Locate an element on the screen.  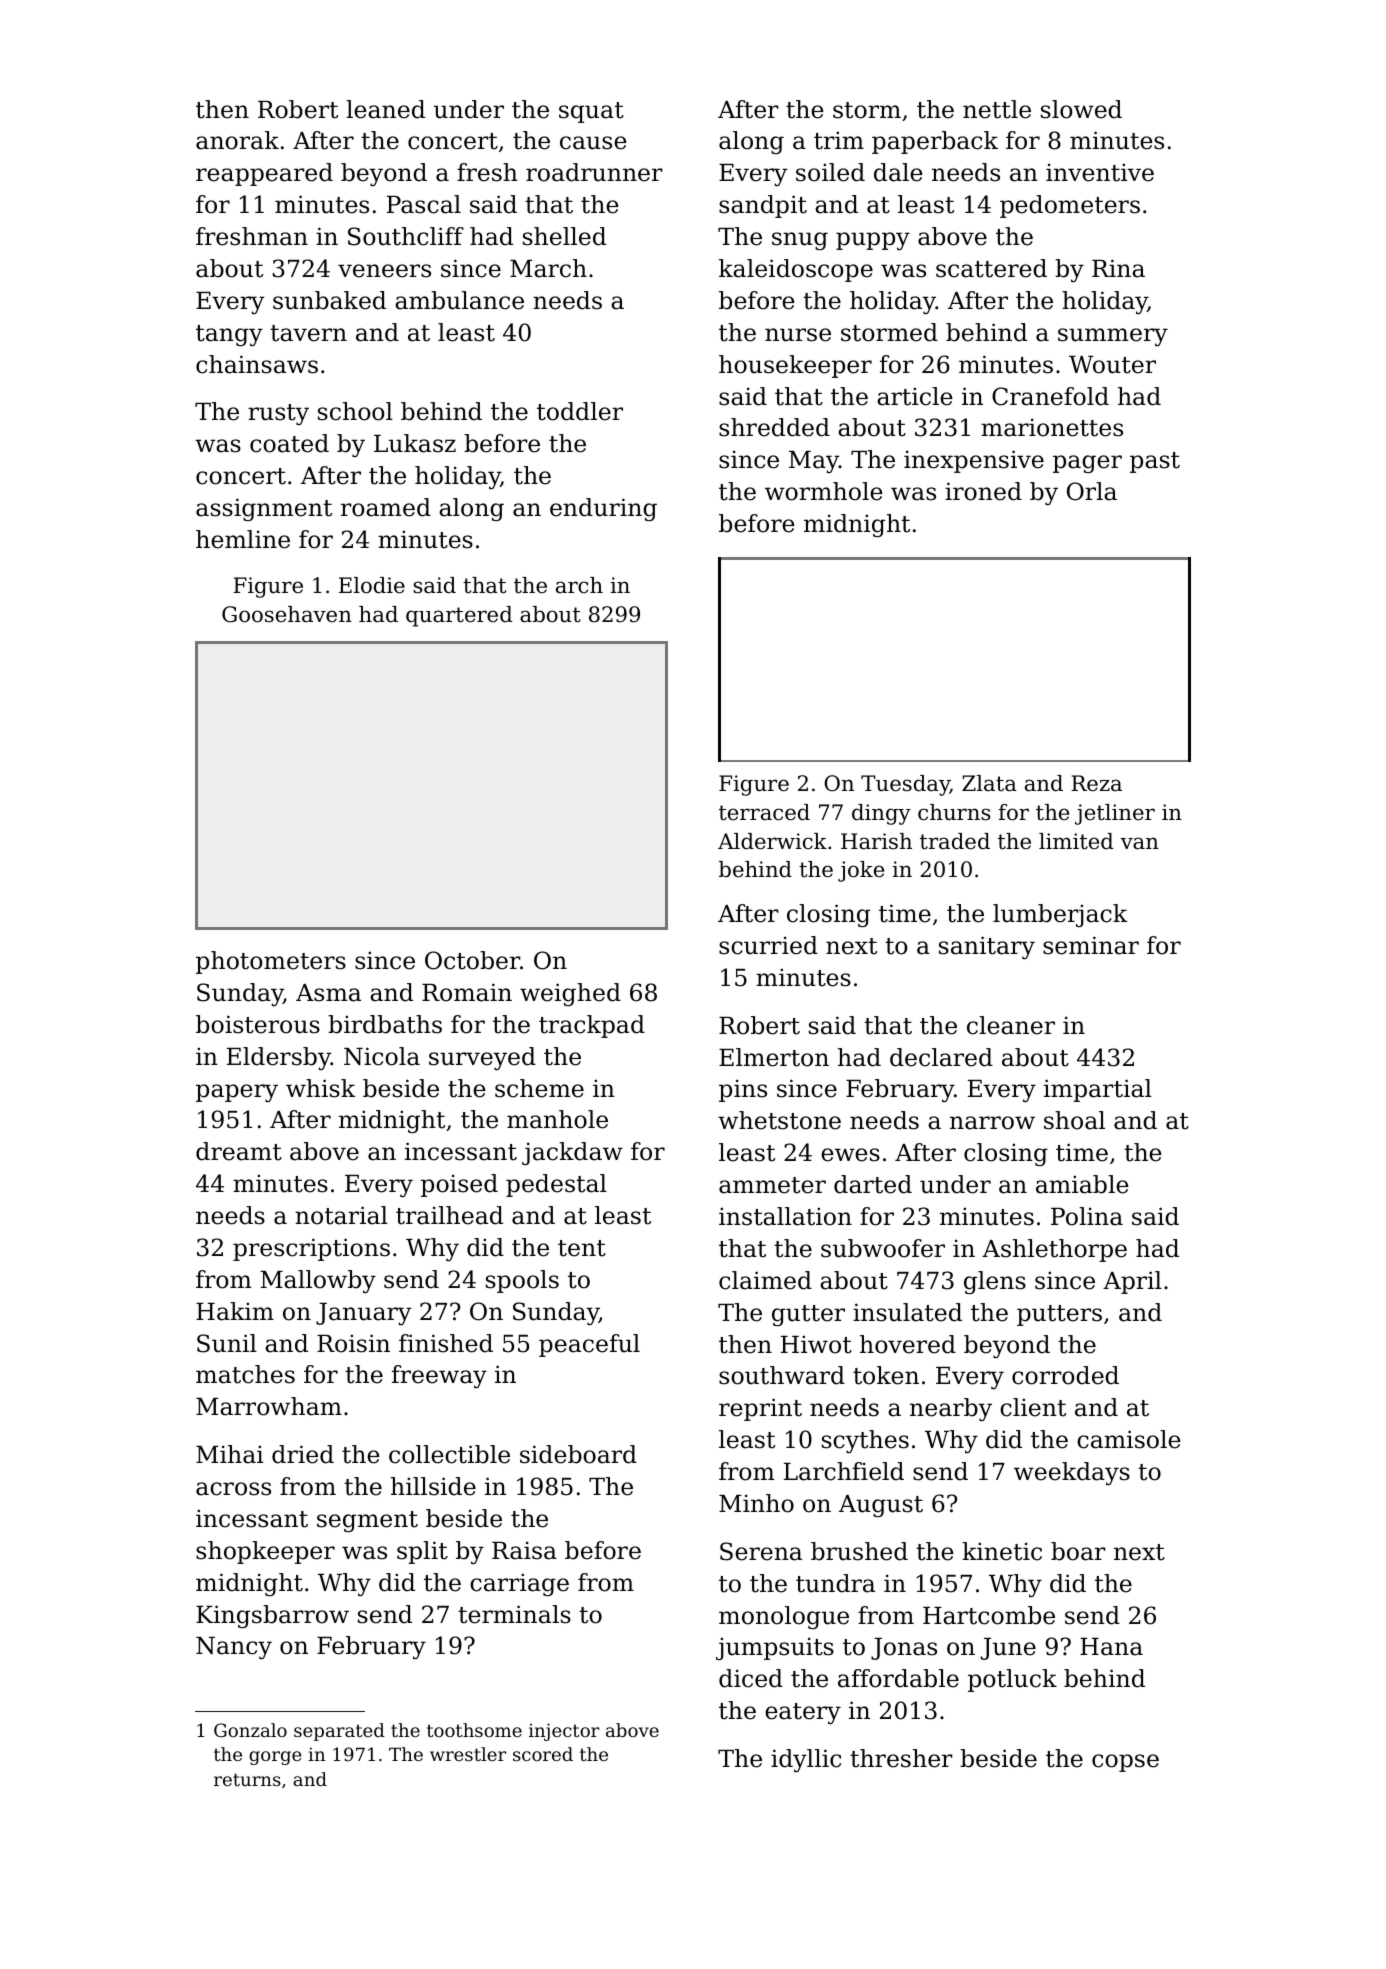
quartered is located at coordinates (459, 616).
